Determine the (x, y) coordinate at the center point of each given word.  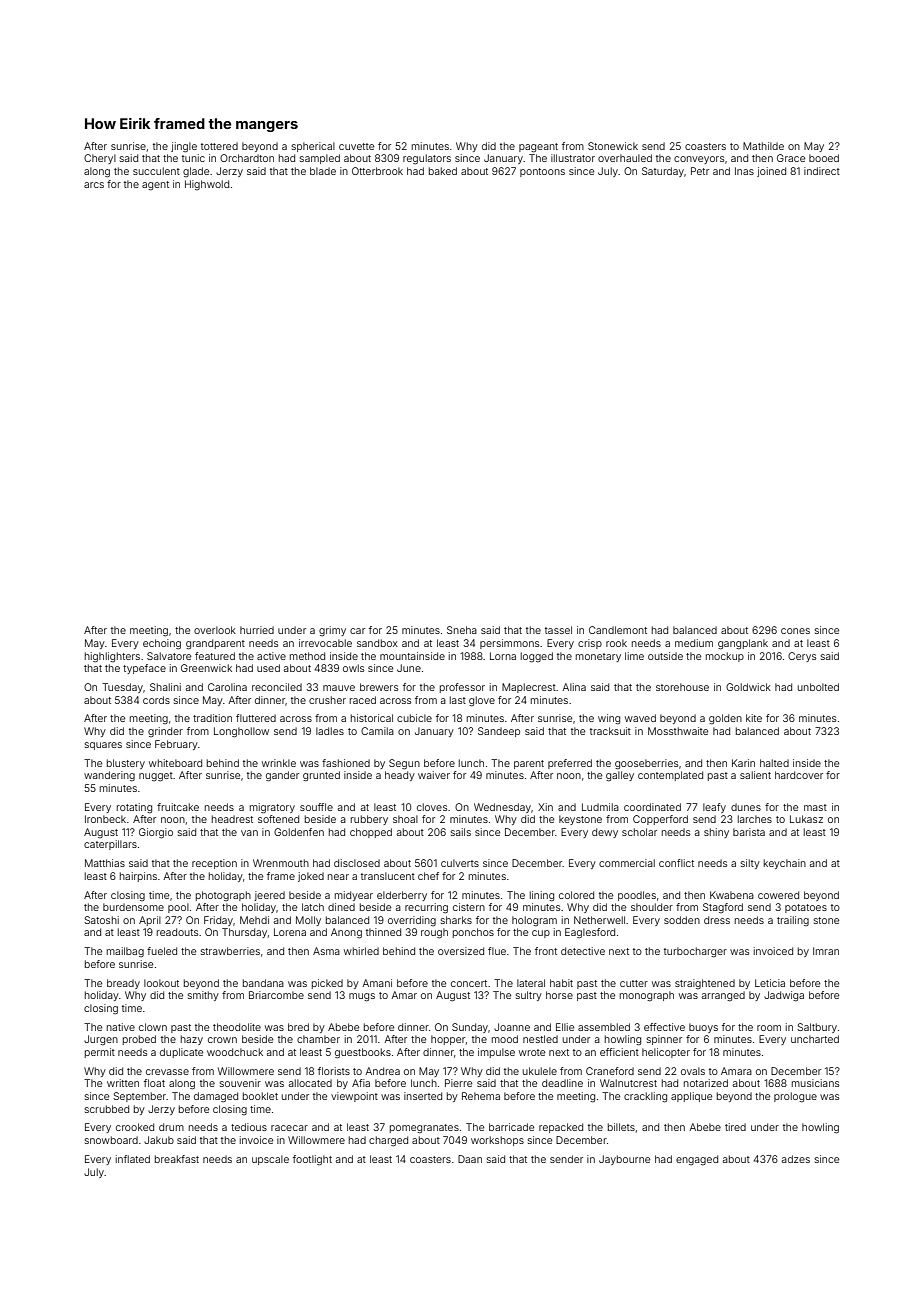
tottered (219, 146)
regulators (427, 159)
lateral (531, 983)
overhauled (625, 158)
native (121, 1027)
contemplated (670, 776)
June (409, 668)
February (176, 745)
